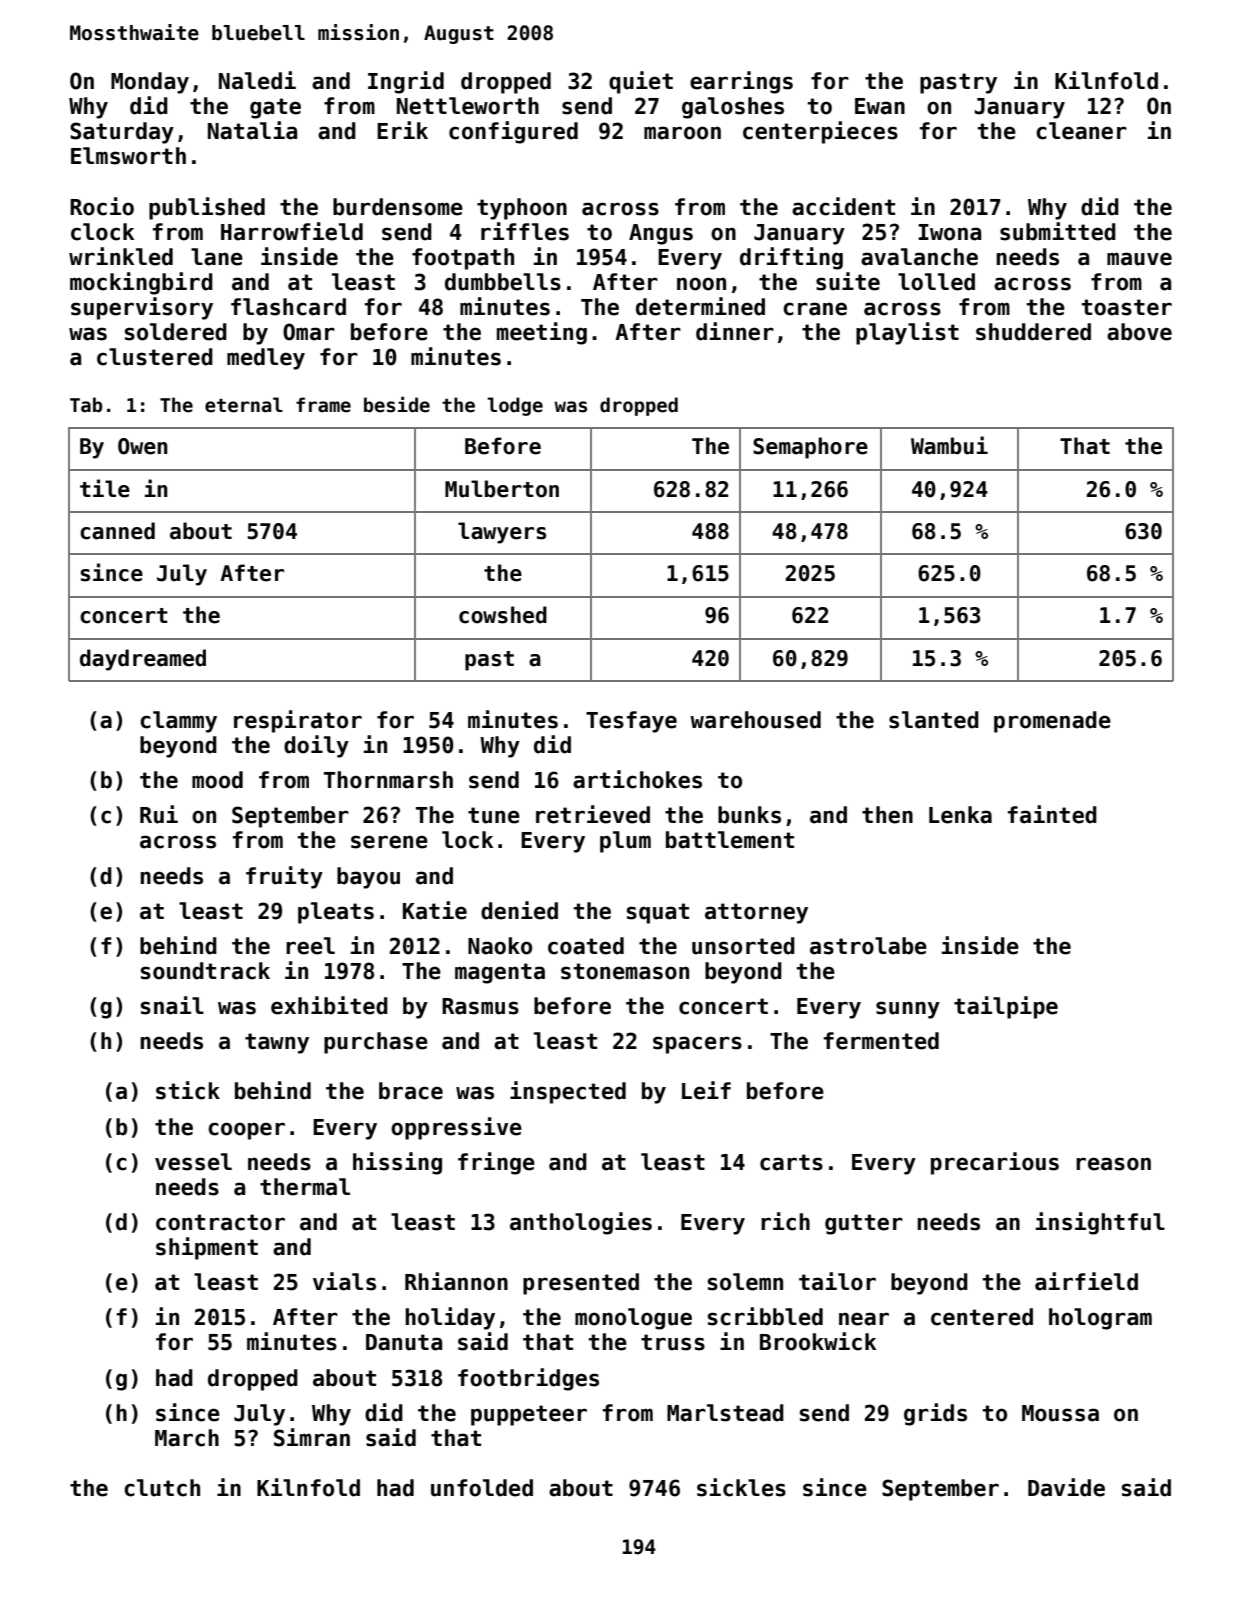 The image size is (1242, 1608). I want to click on clammy, so click(178, 722).
